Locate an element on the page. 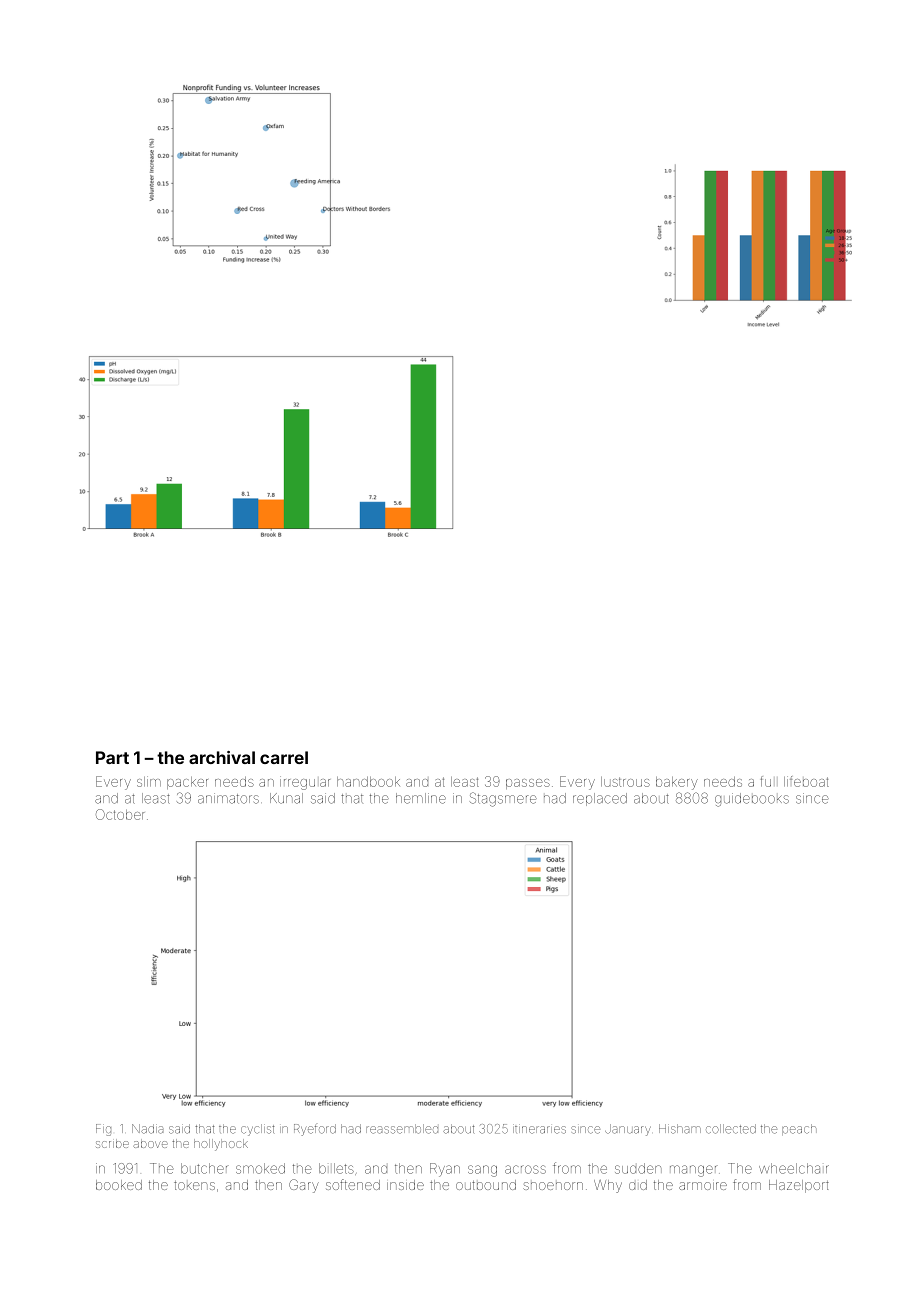  handbook is located at coordinates (368, 782).
